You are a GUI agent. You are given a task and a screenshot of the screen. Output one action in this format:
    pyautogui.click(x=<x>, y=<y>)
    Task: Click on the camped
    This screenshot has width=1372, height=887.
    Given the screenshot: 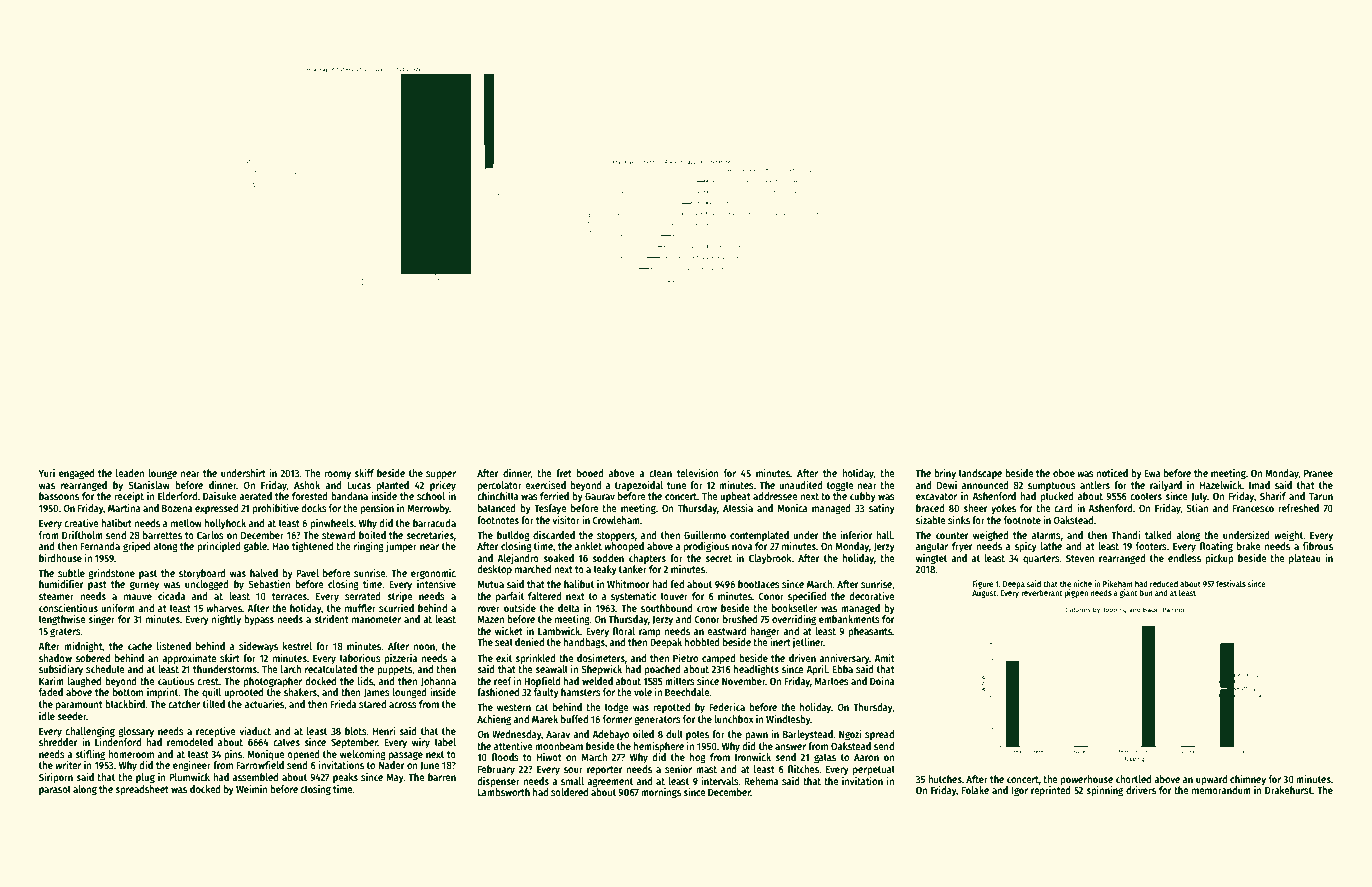 What is the action you would take?
    pyautogui.click(x=719, y=659)
